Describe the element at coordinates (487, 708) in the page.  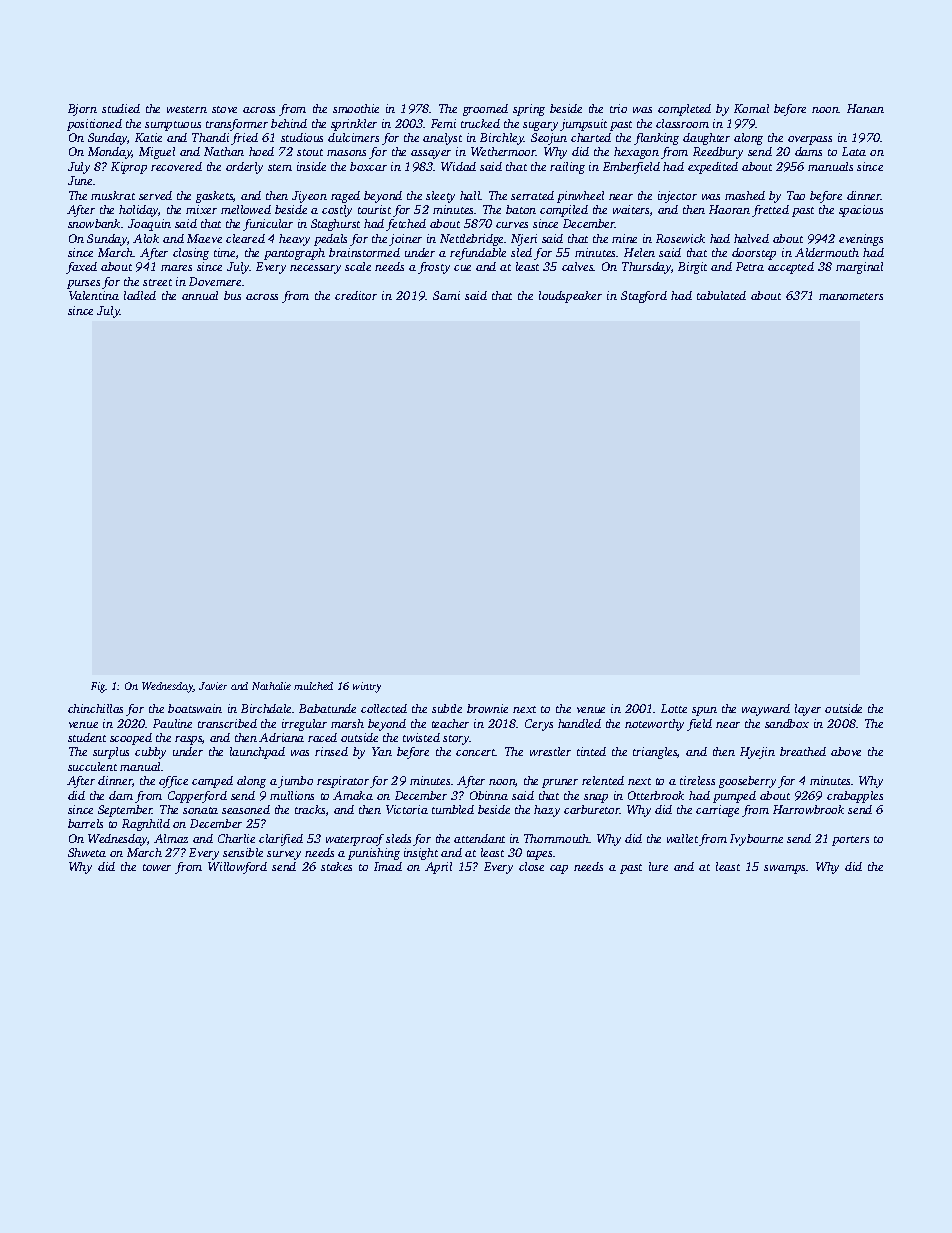
I see `brownie` at that location.
